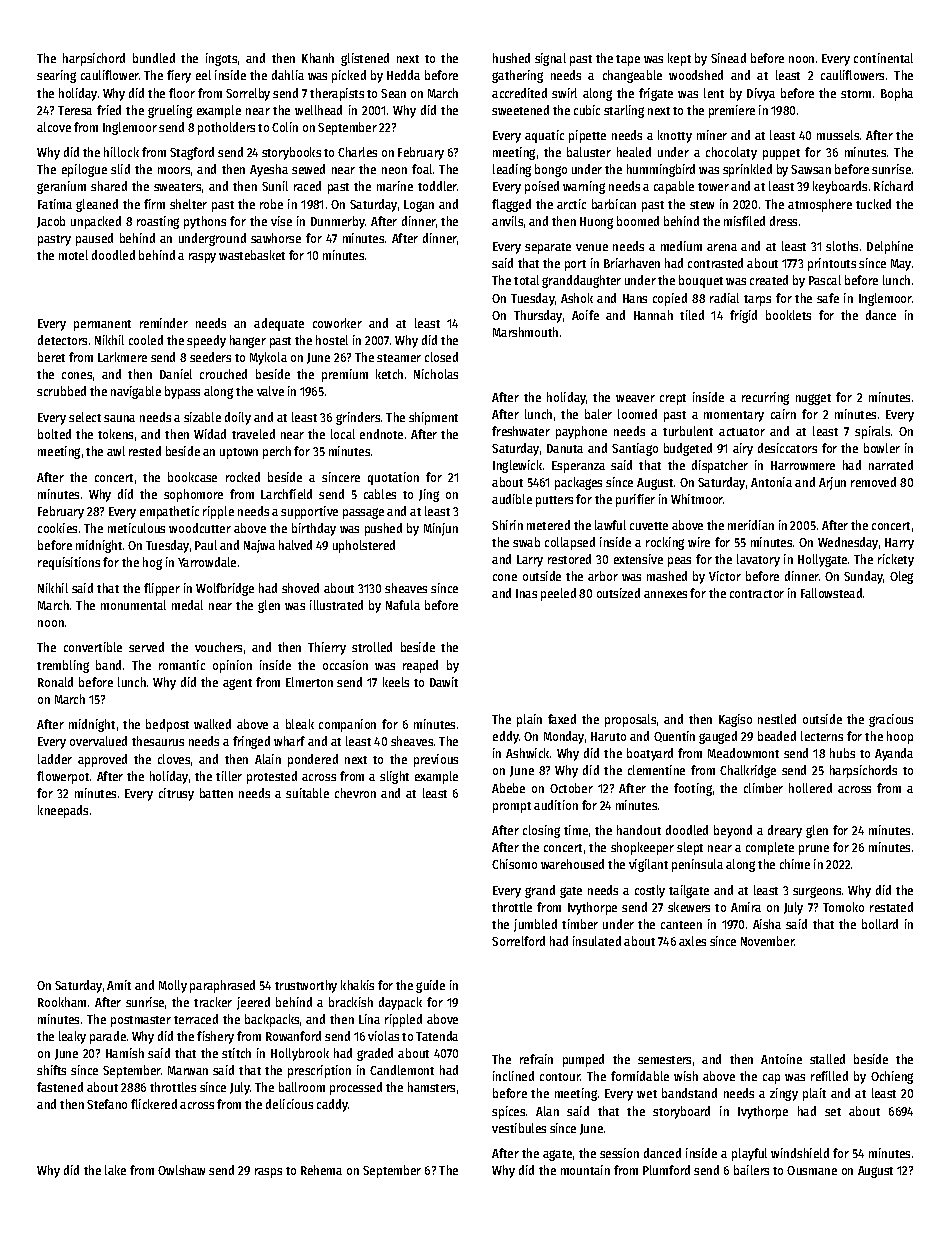 The height and width of the screenshot is (1233, 952). Describe the element at coordinates (514, 864) in the screenshot. I see `Chisomo` at that location.
